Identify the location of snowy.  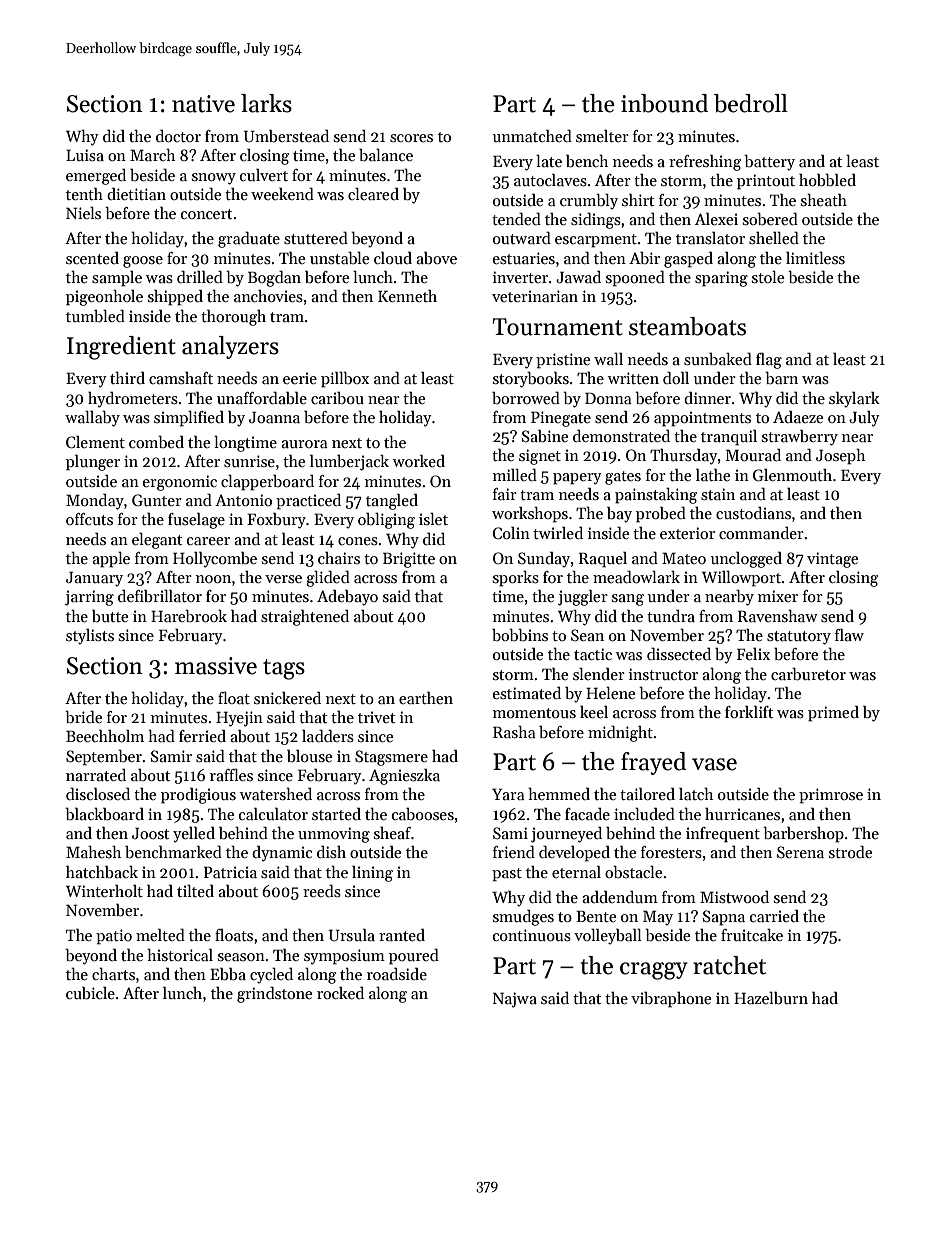
(214, 179).
